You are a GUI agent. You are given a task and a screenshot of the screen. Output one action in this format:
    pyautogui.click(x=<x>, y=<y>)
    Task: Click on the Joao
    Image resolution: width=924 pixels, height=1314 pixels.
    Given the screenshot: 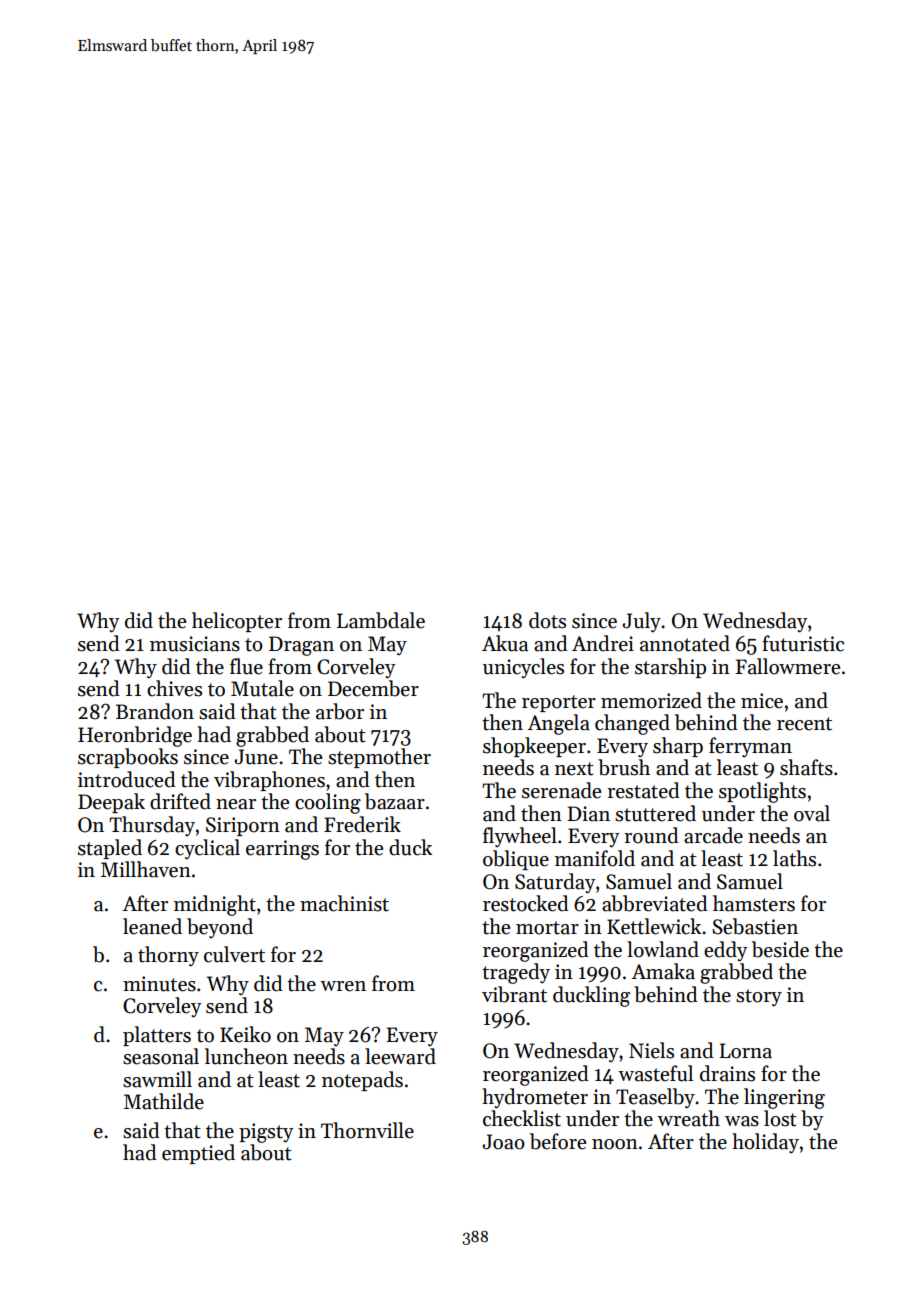 What is the action you would take?
    pyautogui.click(x=503, y=1142)
